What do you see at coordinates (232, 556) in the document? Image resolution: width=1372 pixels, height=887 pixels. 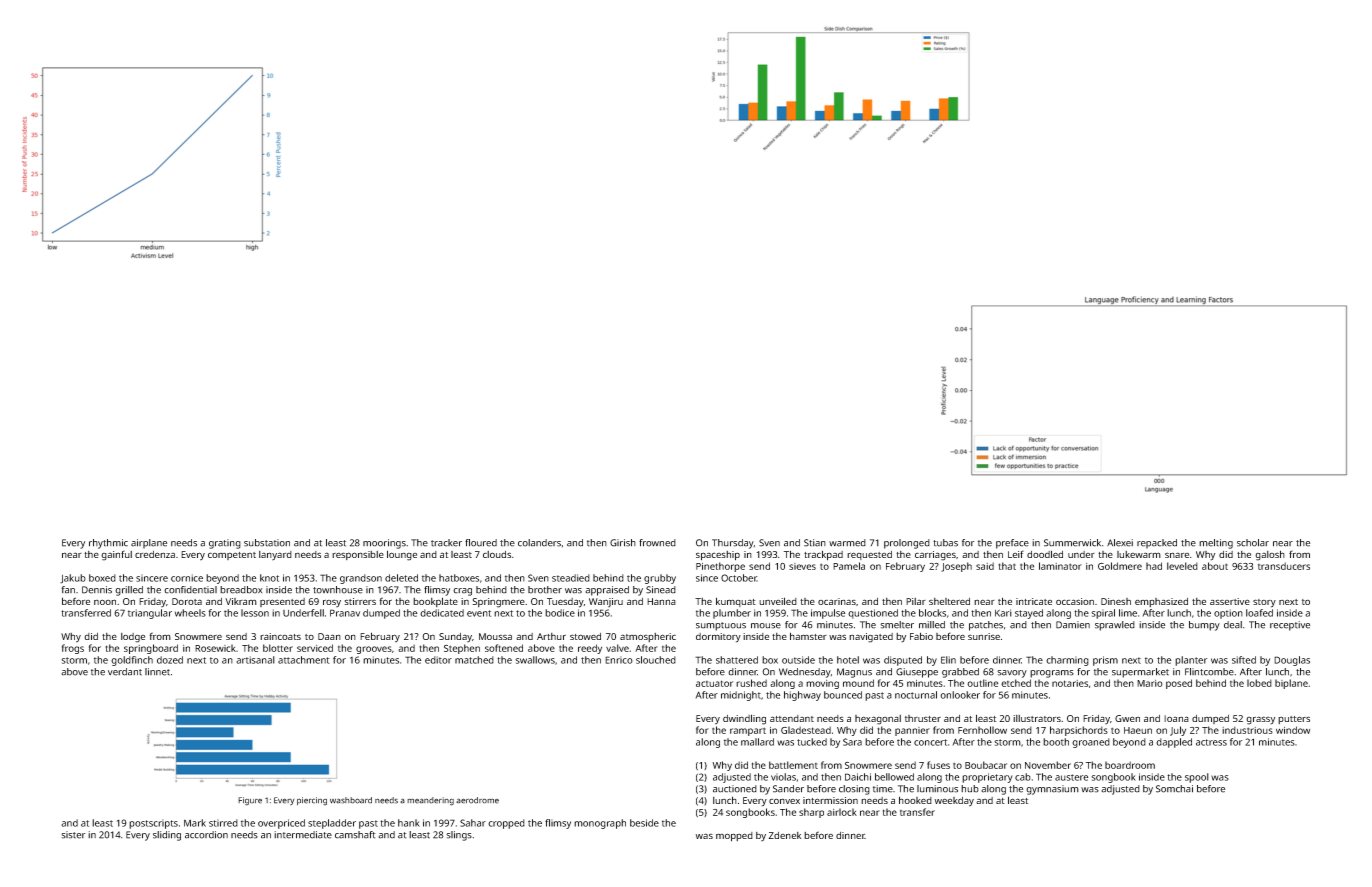 I see `competent` at bounding box center [232, 556].
